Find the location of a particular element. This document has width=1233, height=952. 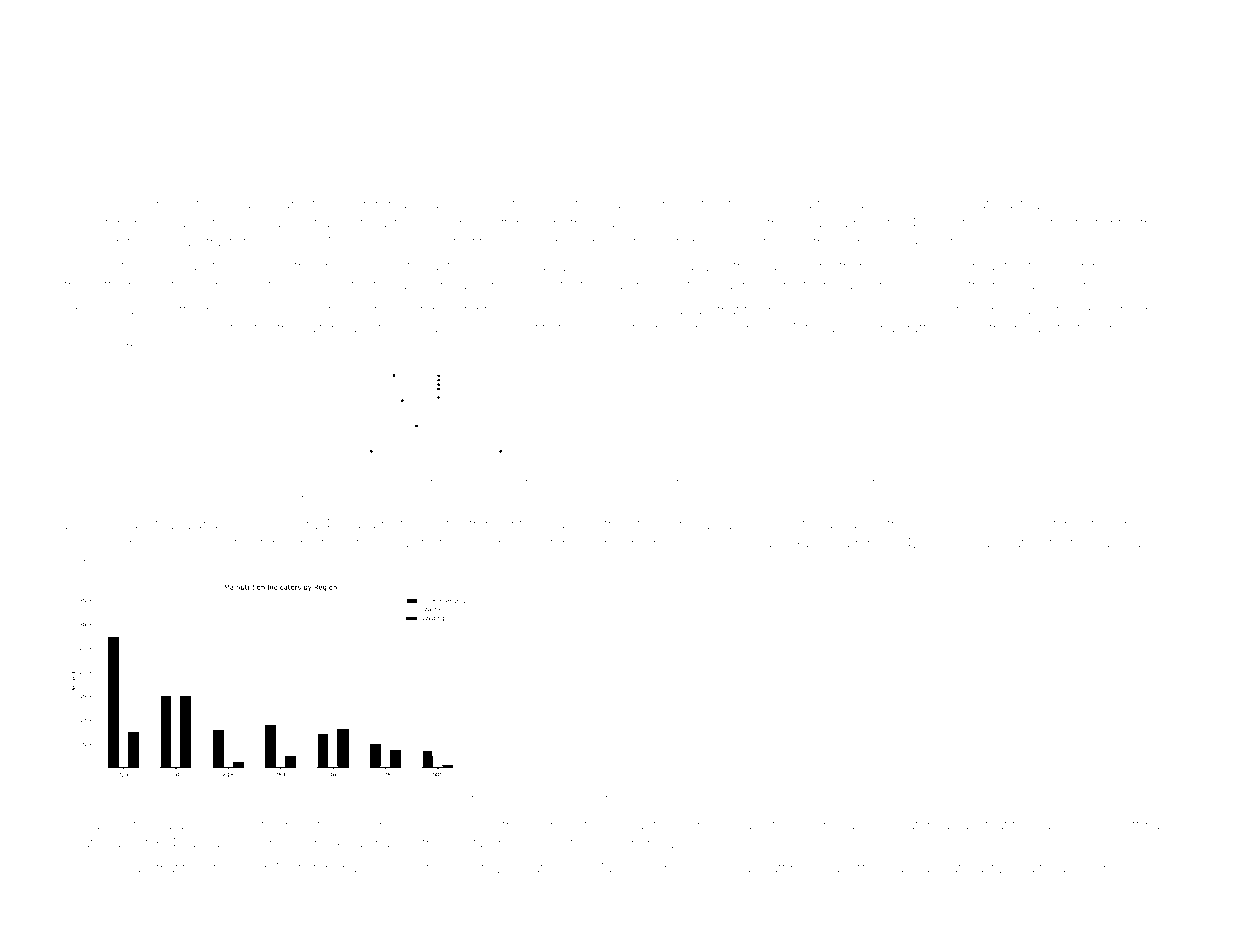

Timbermont is located at coordinates (577, 798).
